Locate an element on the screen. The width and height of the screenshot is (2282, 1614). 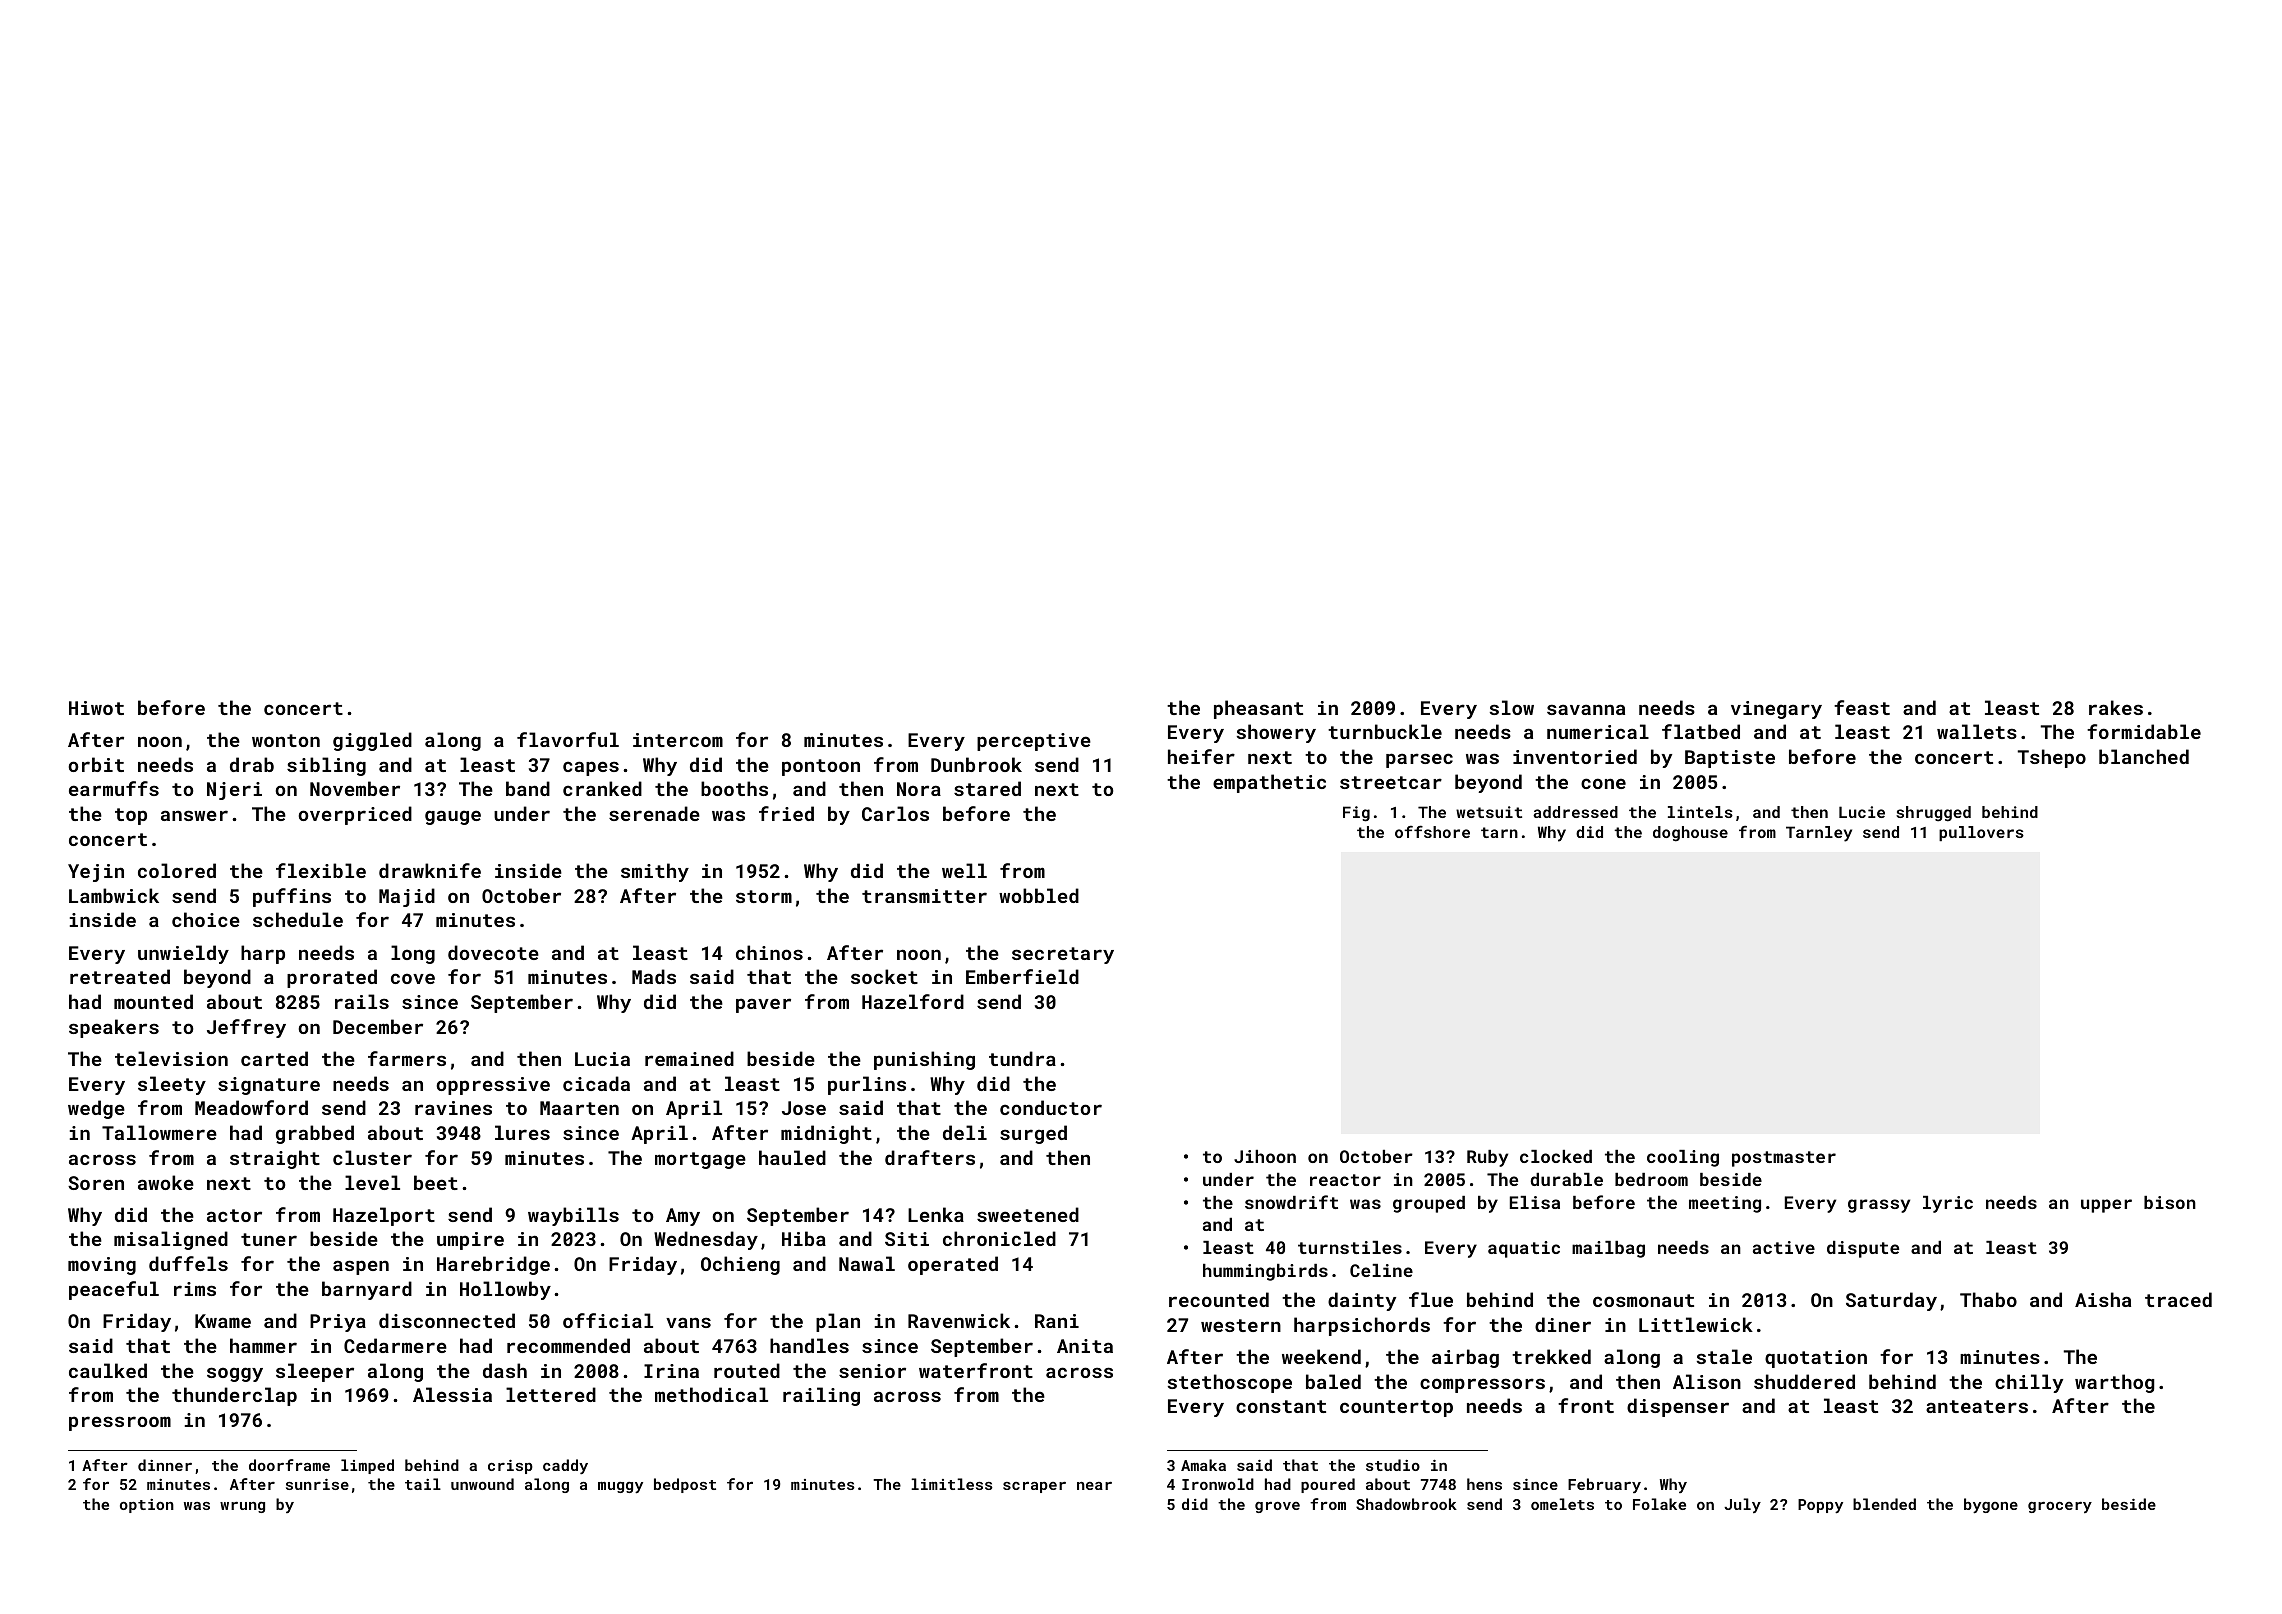
offshore is located at coordinates (1432, 831).
